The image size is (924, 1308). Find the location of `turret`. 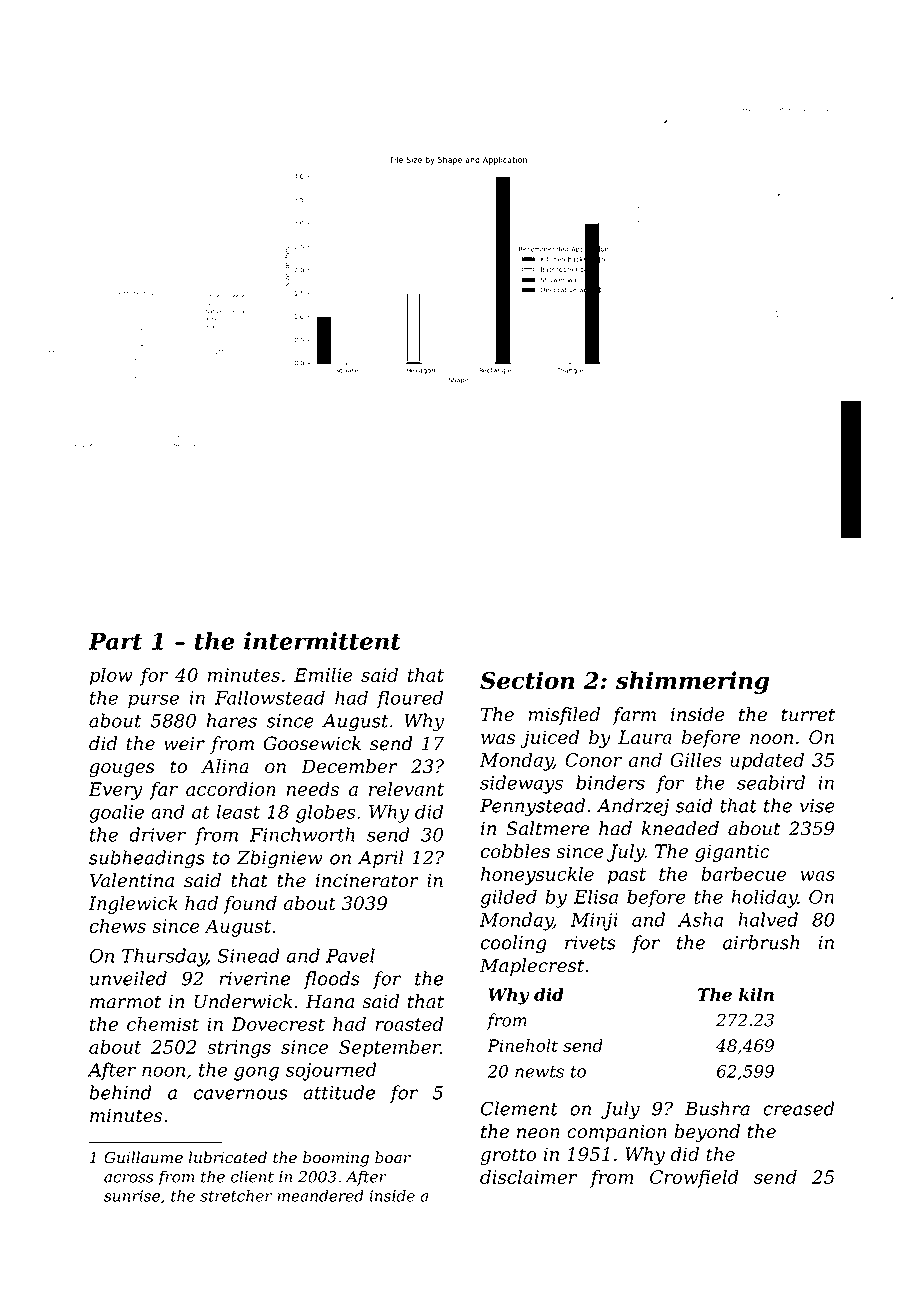

turret is located at coordinates (808, 715).
